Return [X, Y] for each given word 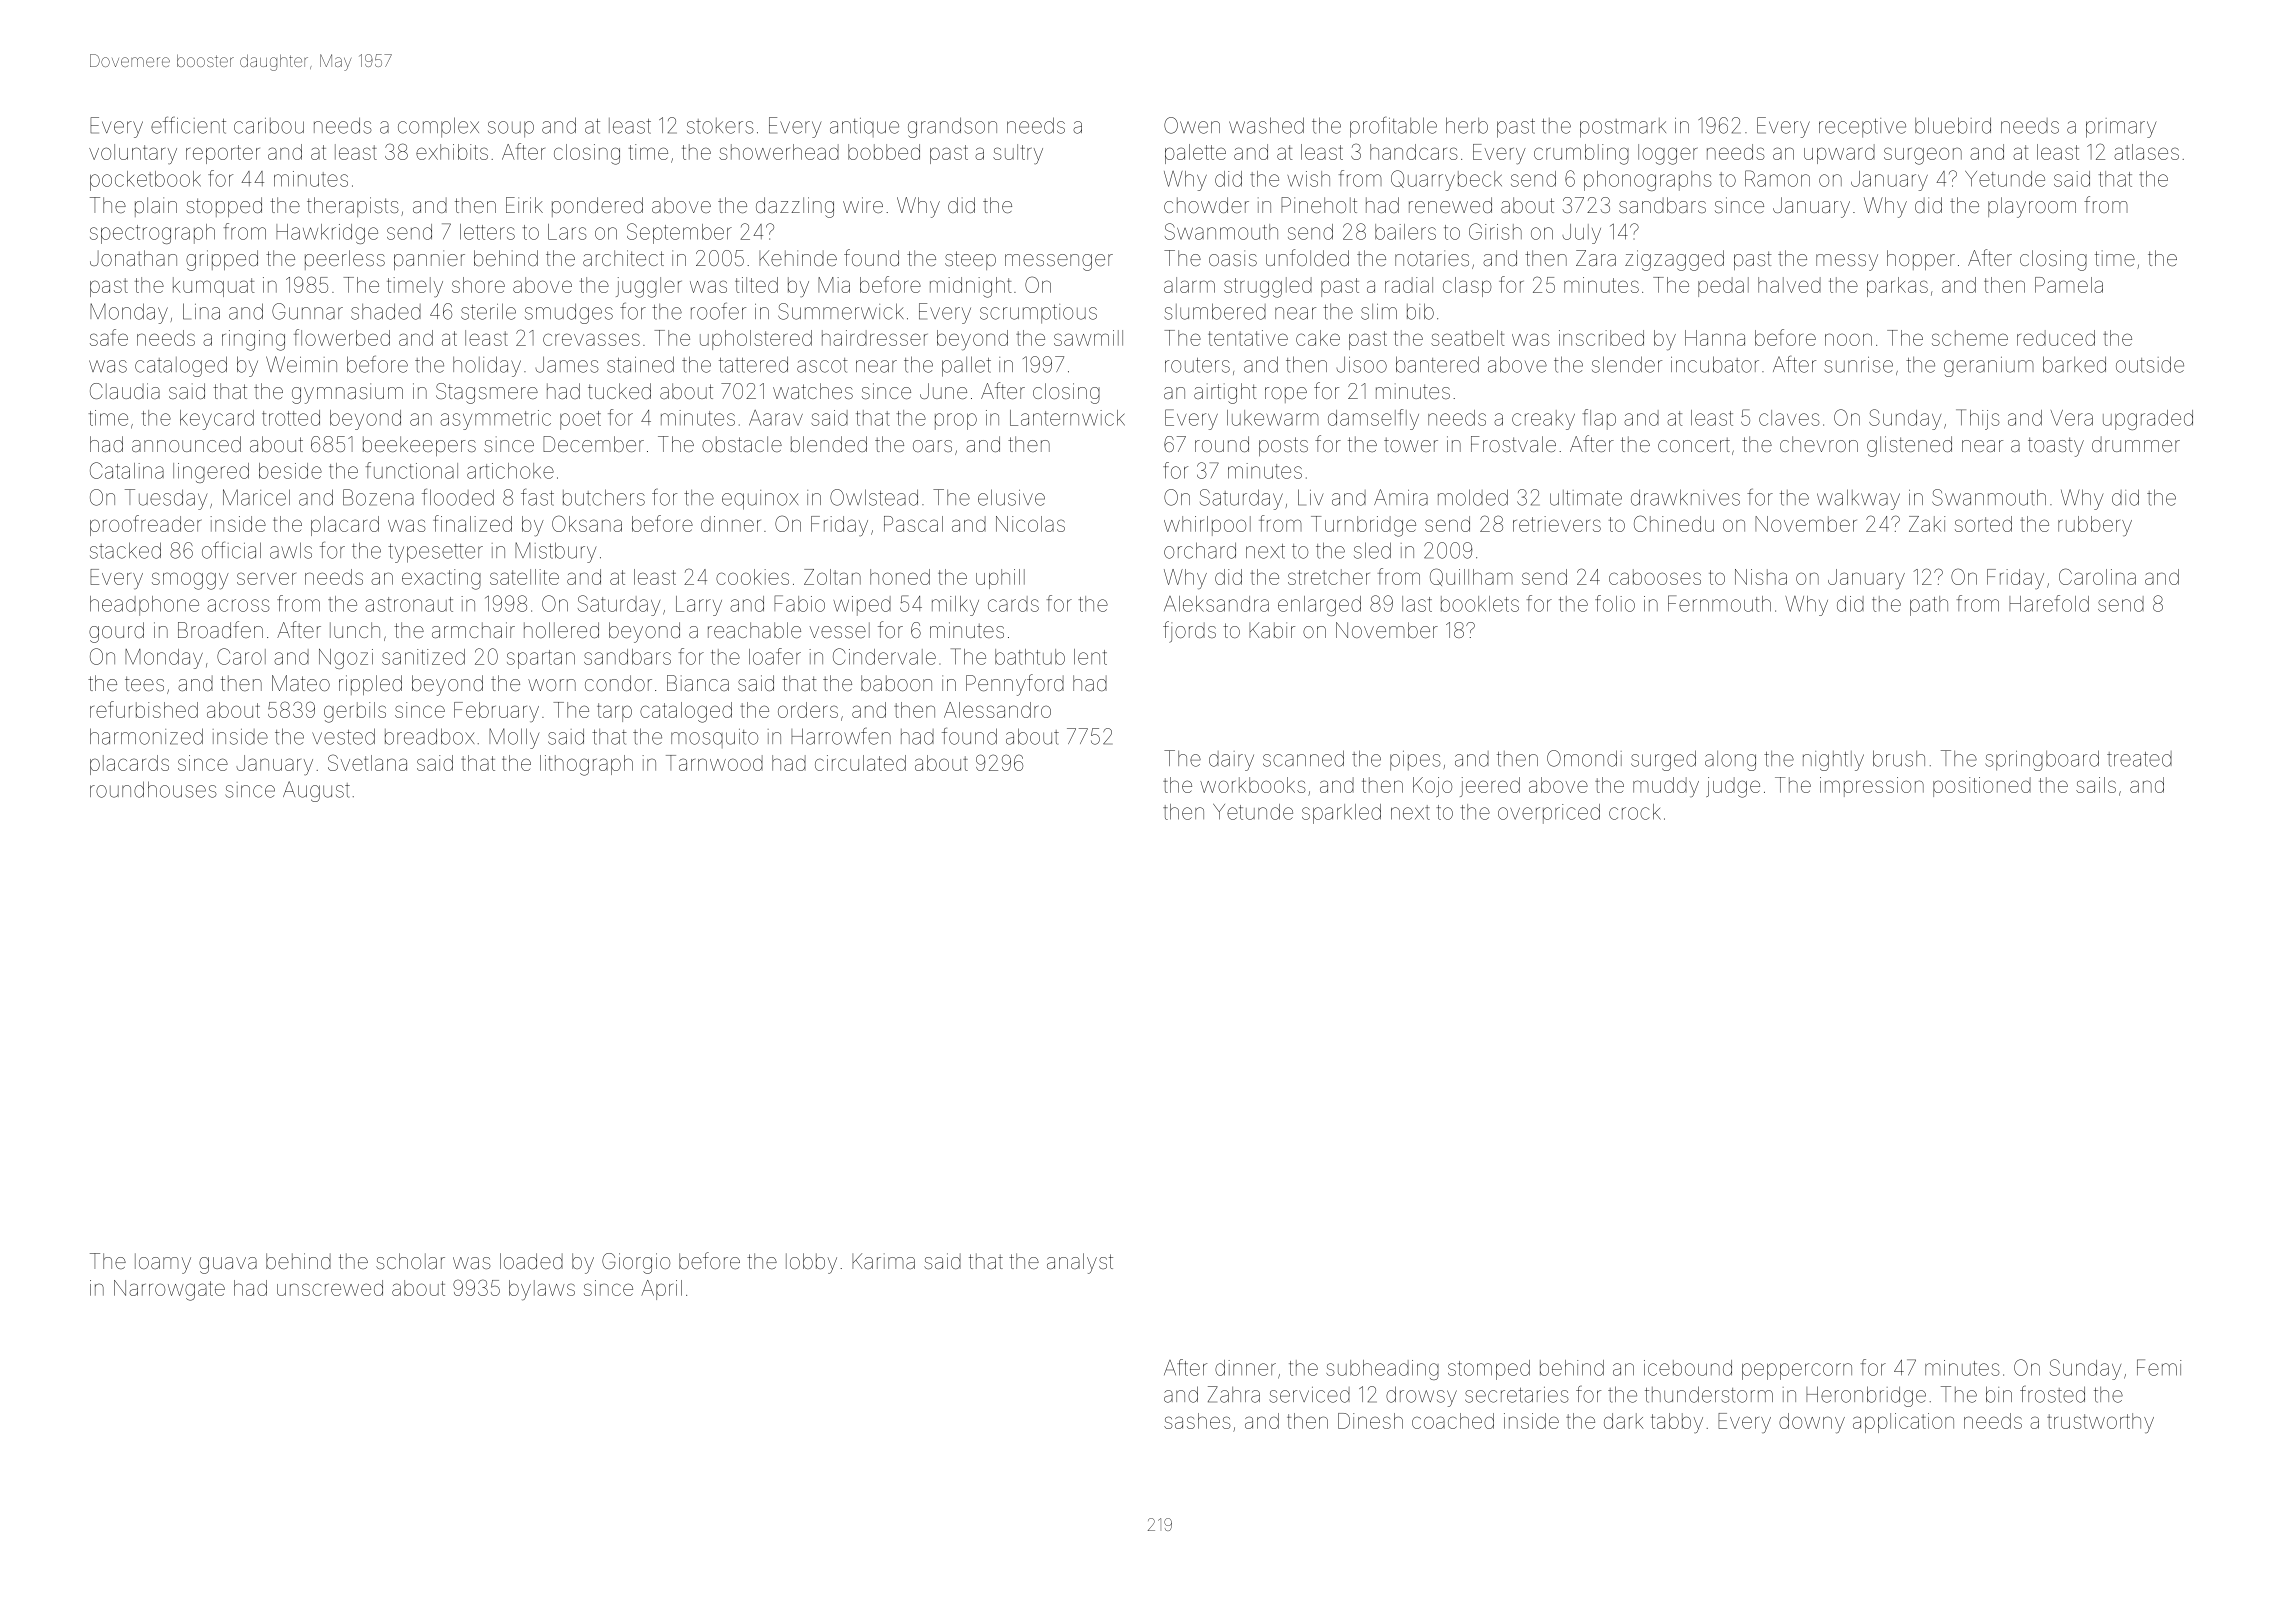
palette [1195, 154]
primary [2121, 128]
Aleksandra [1216, 604]
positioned [1982, 787]
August [316, 791]
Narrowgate [169, 1290]
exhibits [452, 152]
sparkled [1341, 814]
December [593, 444]
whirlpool [1207, 526]
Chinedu [1674, 523]
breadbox [429, 736]
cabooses [1655, 577]
